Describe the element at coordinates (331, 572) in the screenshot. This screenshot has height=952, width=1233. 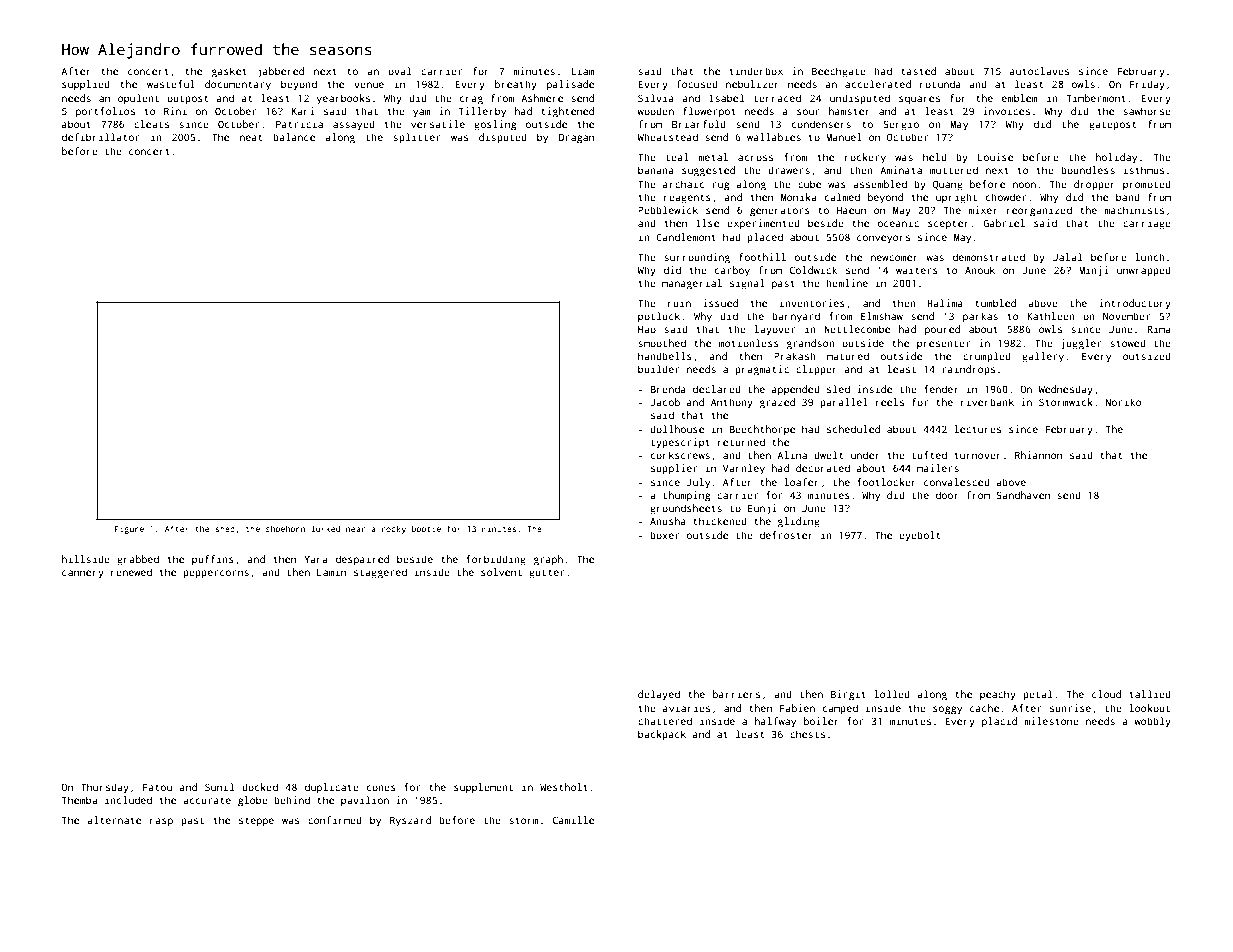
I see `Lamin` at that location.
